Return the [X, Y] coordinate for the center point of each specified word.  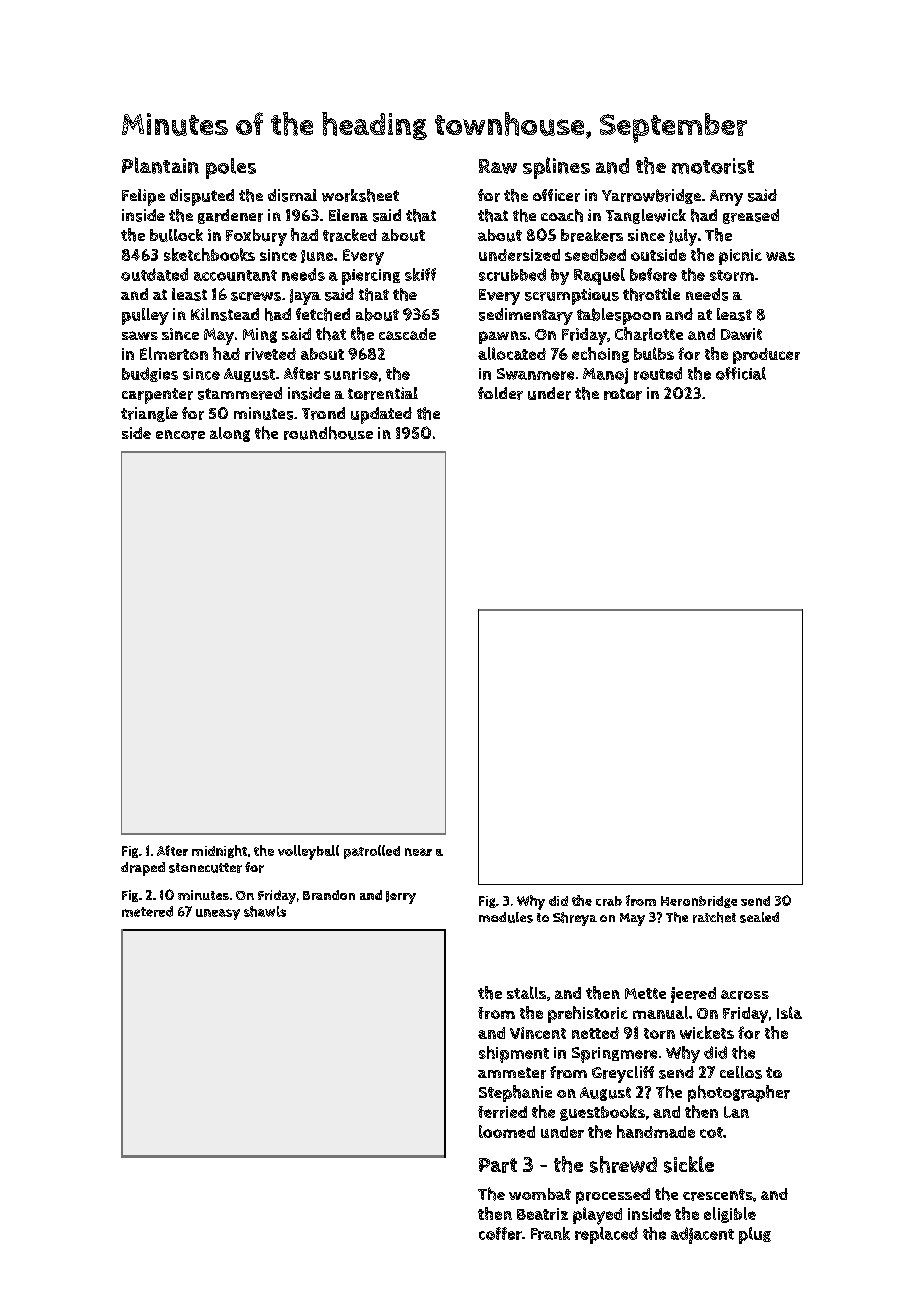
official [741, 373]
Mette [645, 993]
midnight [219, 851]
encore [180, 435]
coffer [500, 1233]
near [418, 852]
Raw [498, 166]
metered [147, 911]
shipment [514, 1054]
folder [500, 393]
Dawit [741, 334]
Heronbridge [699, 902]
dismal [292, 195]
